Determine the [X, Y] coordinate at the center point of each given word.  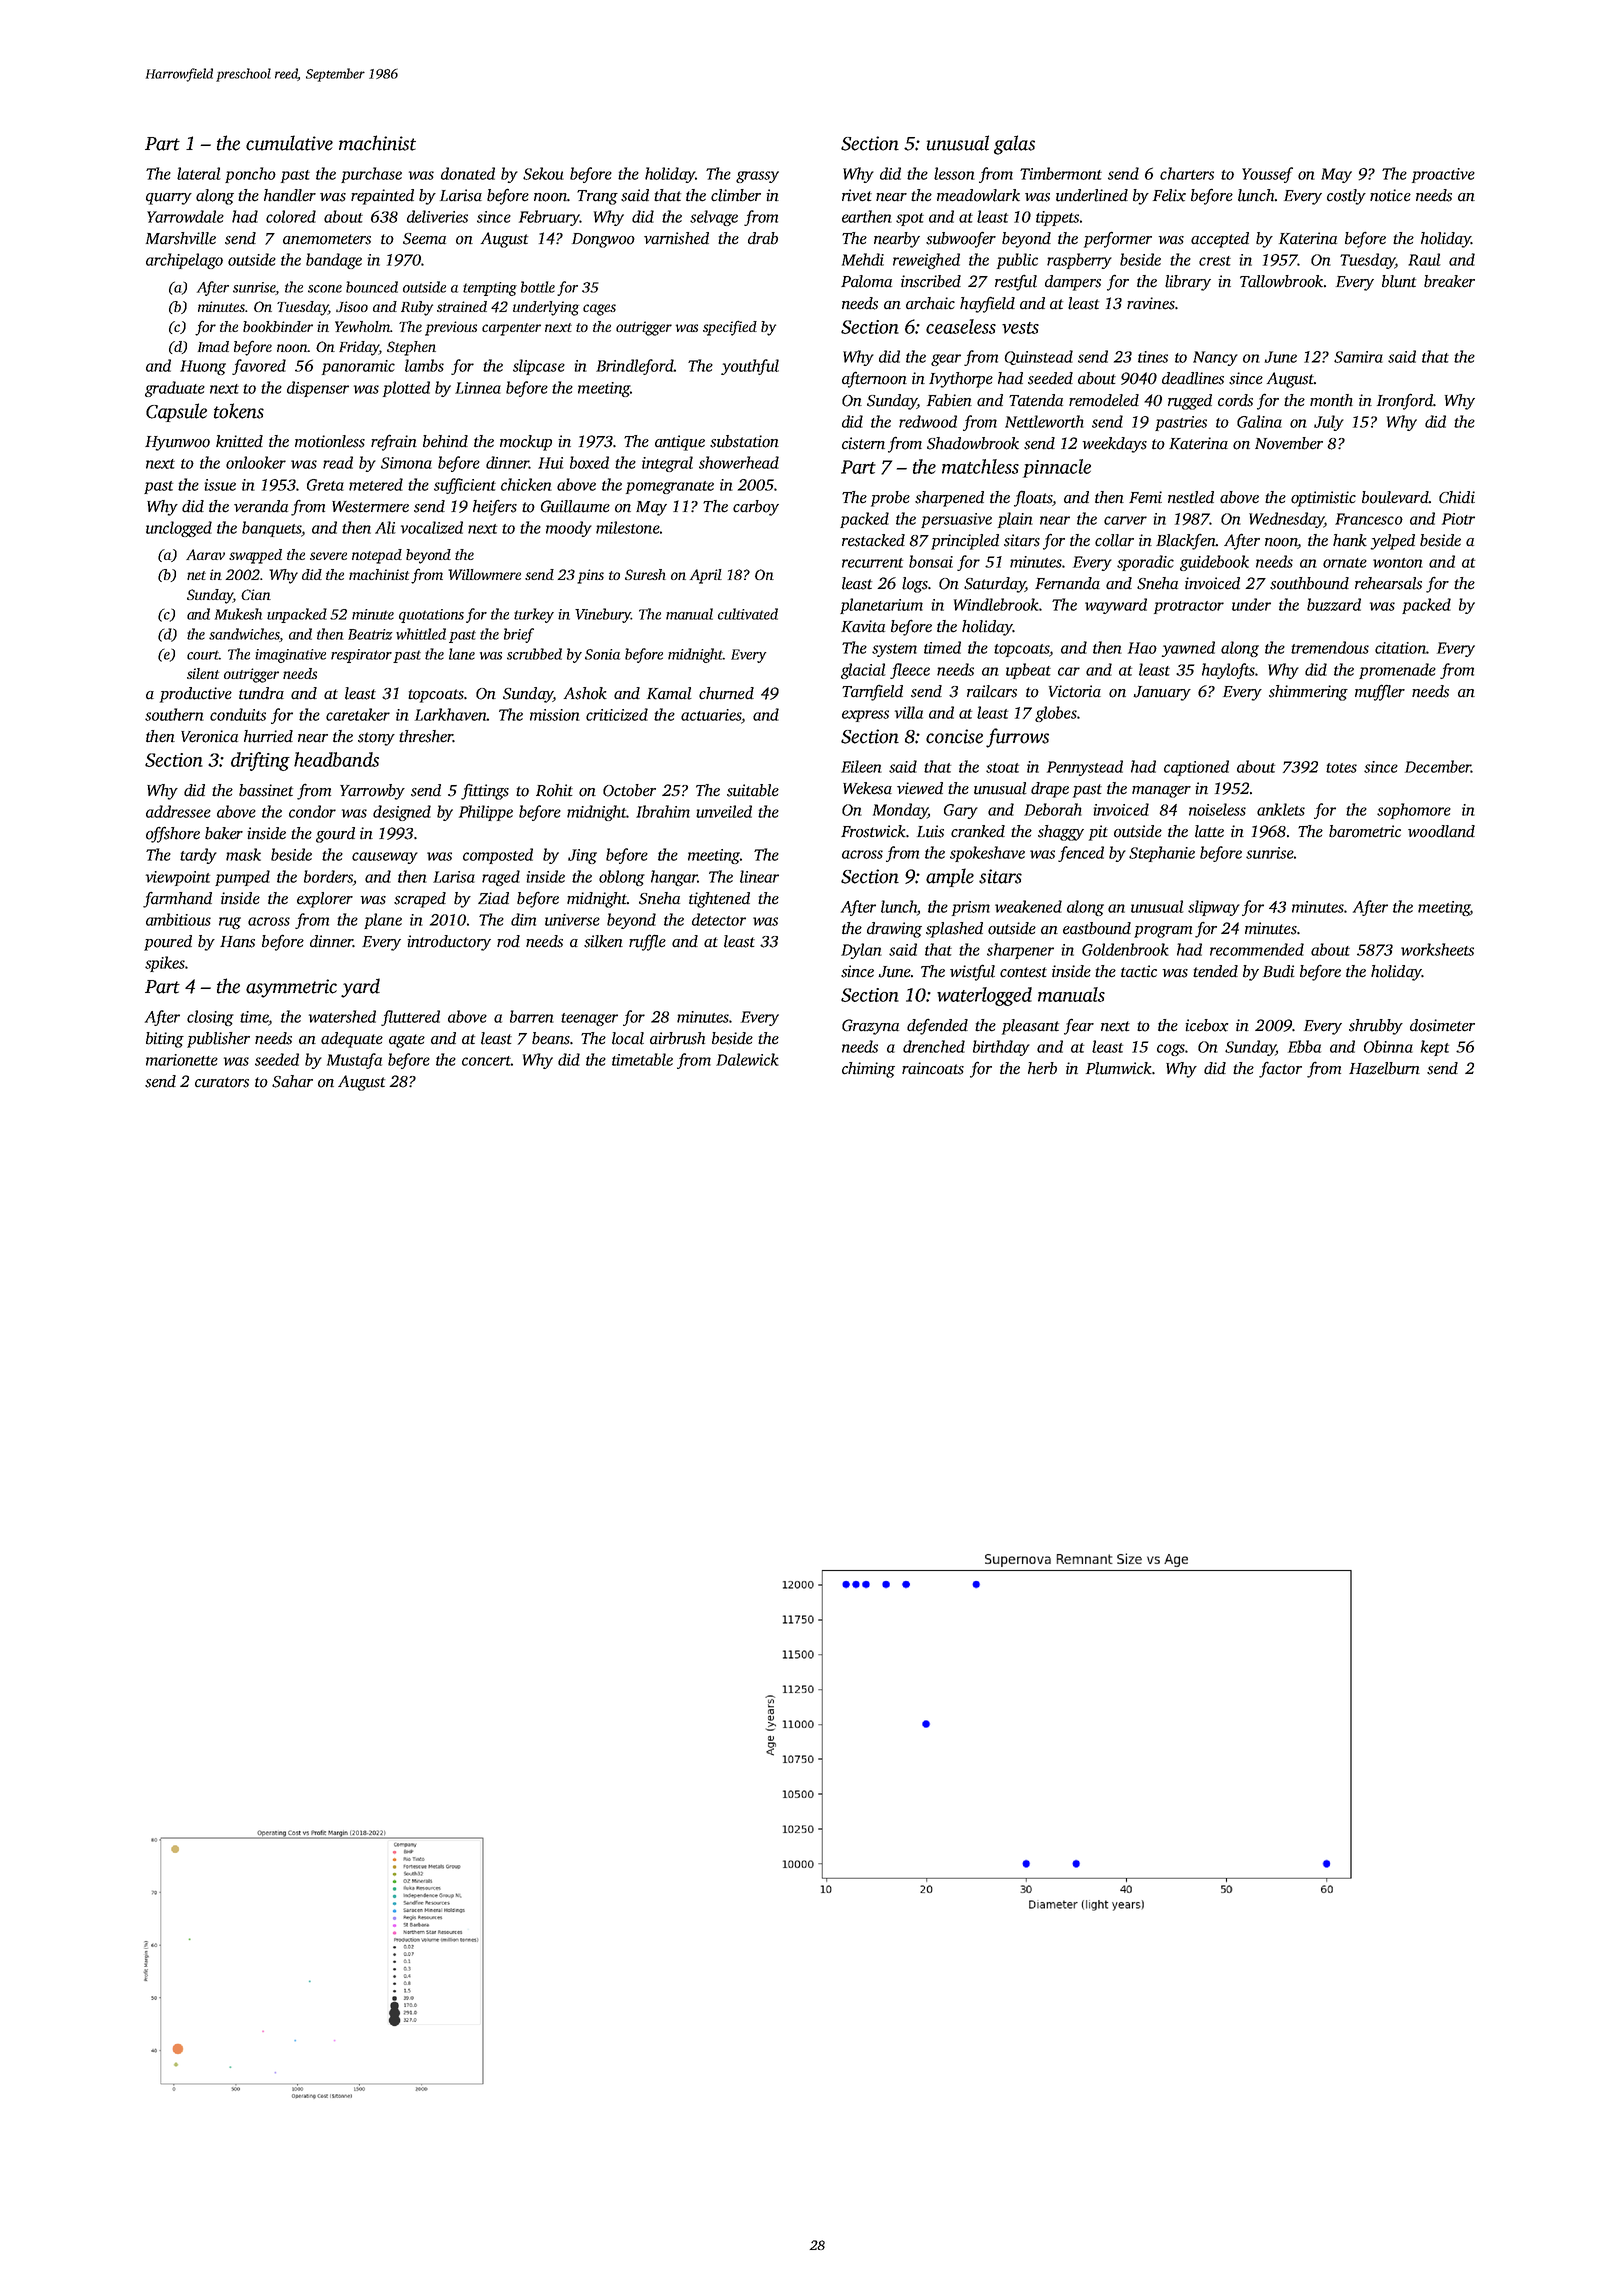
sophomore [1414, 811]
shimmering [1308, 693]
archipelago [184, 261]
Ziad [493, 898]
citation [1400, 648]
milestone [627, 527]
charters [1187, 173]
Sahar [292, 1081]
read [338, 462]
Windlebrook [996, 604]
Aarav [205, 554]
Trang [597, 197]
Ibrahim [663, 811]
